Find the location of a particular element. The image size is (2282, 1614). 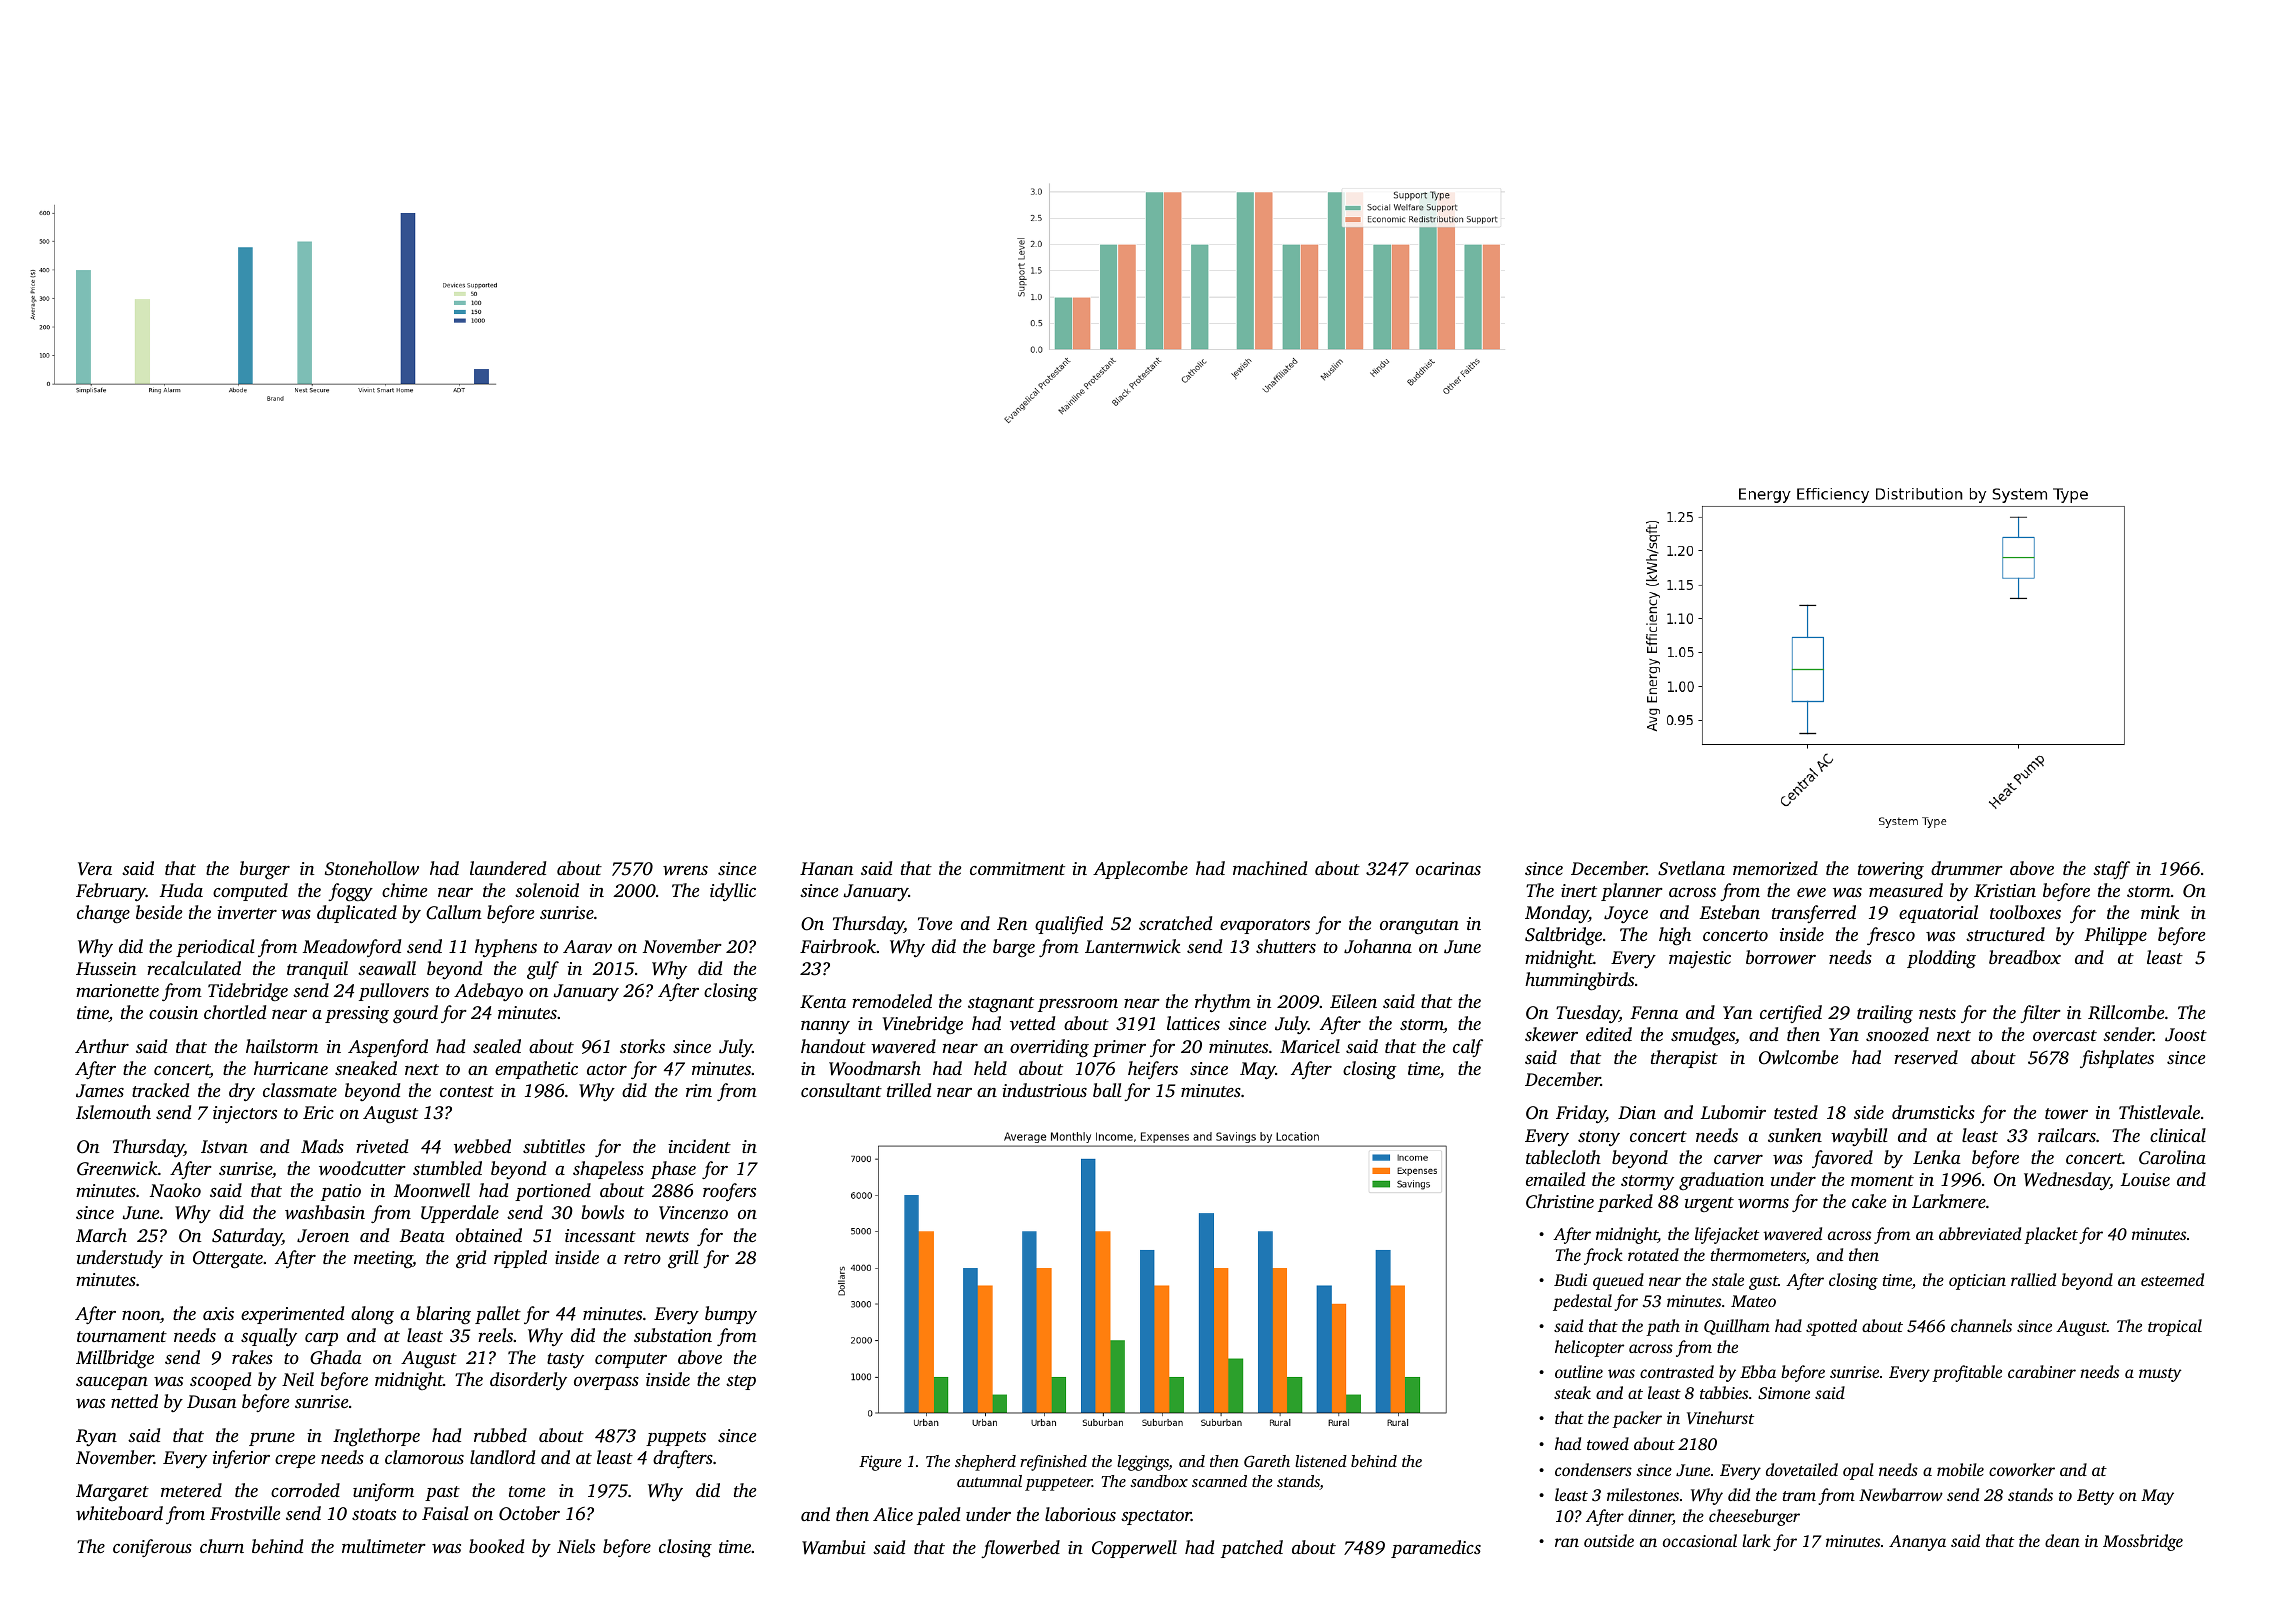

Philippe is located at coordinates (2115, 936).
